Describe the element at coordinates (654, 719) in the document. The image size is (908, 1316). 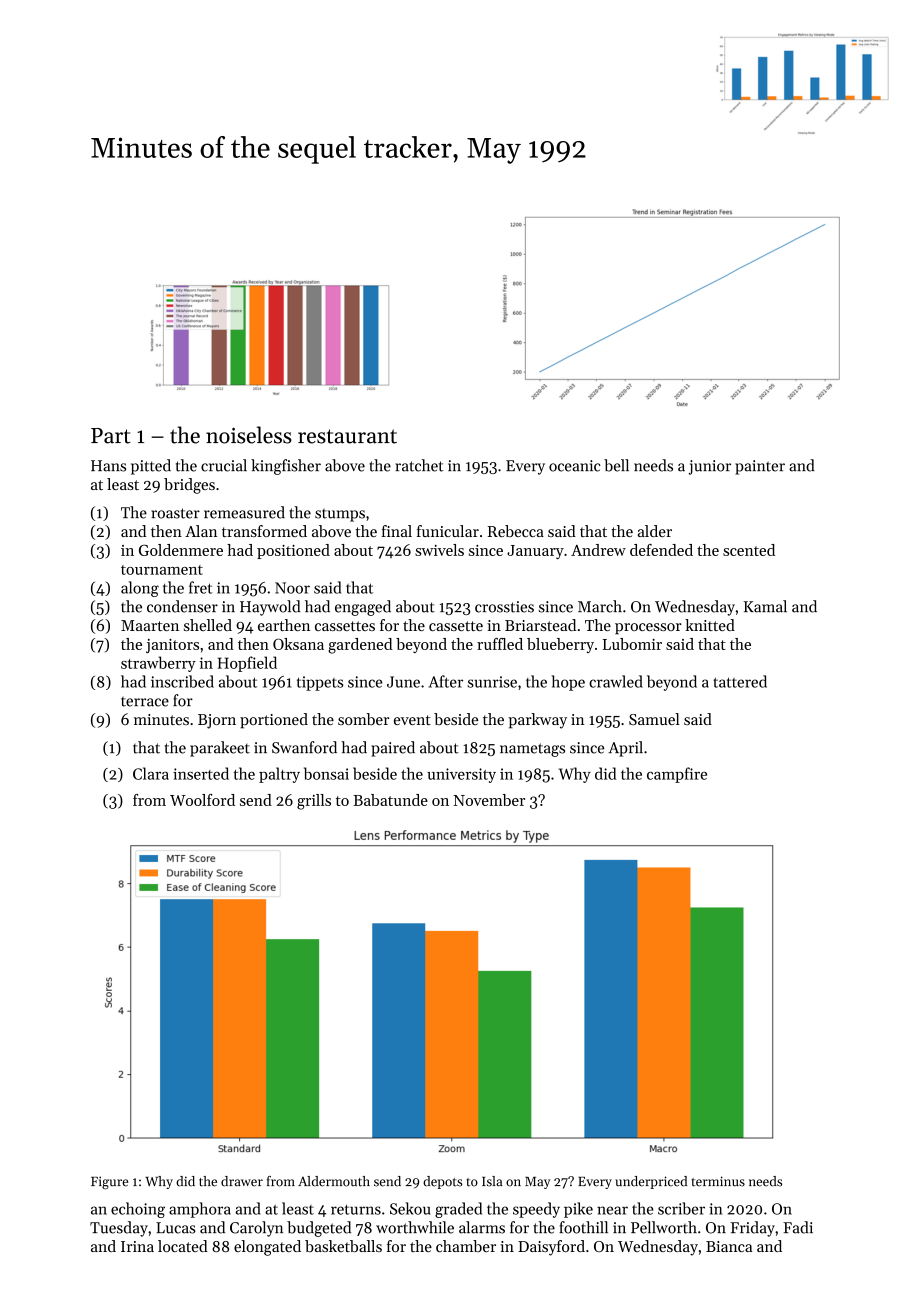
I see `Samuel` at that location.
